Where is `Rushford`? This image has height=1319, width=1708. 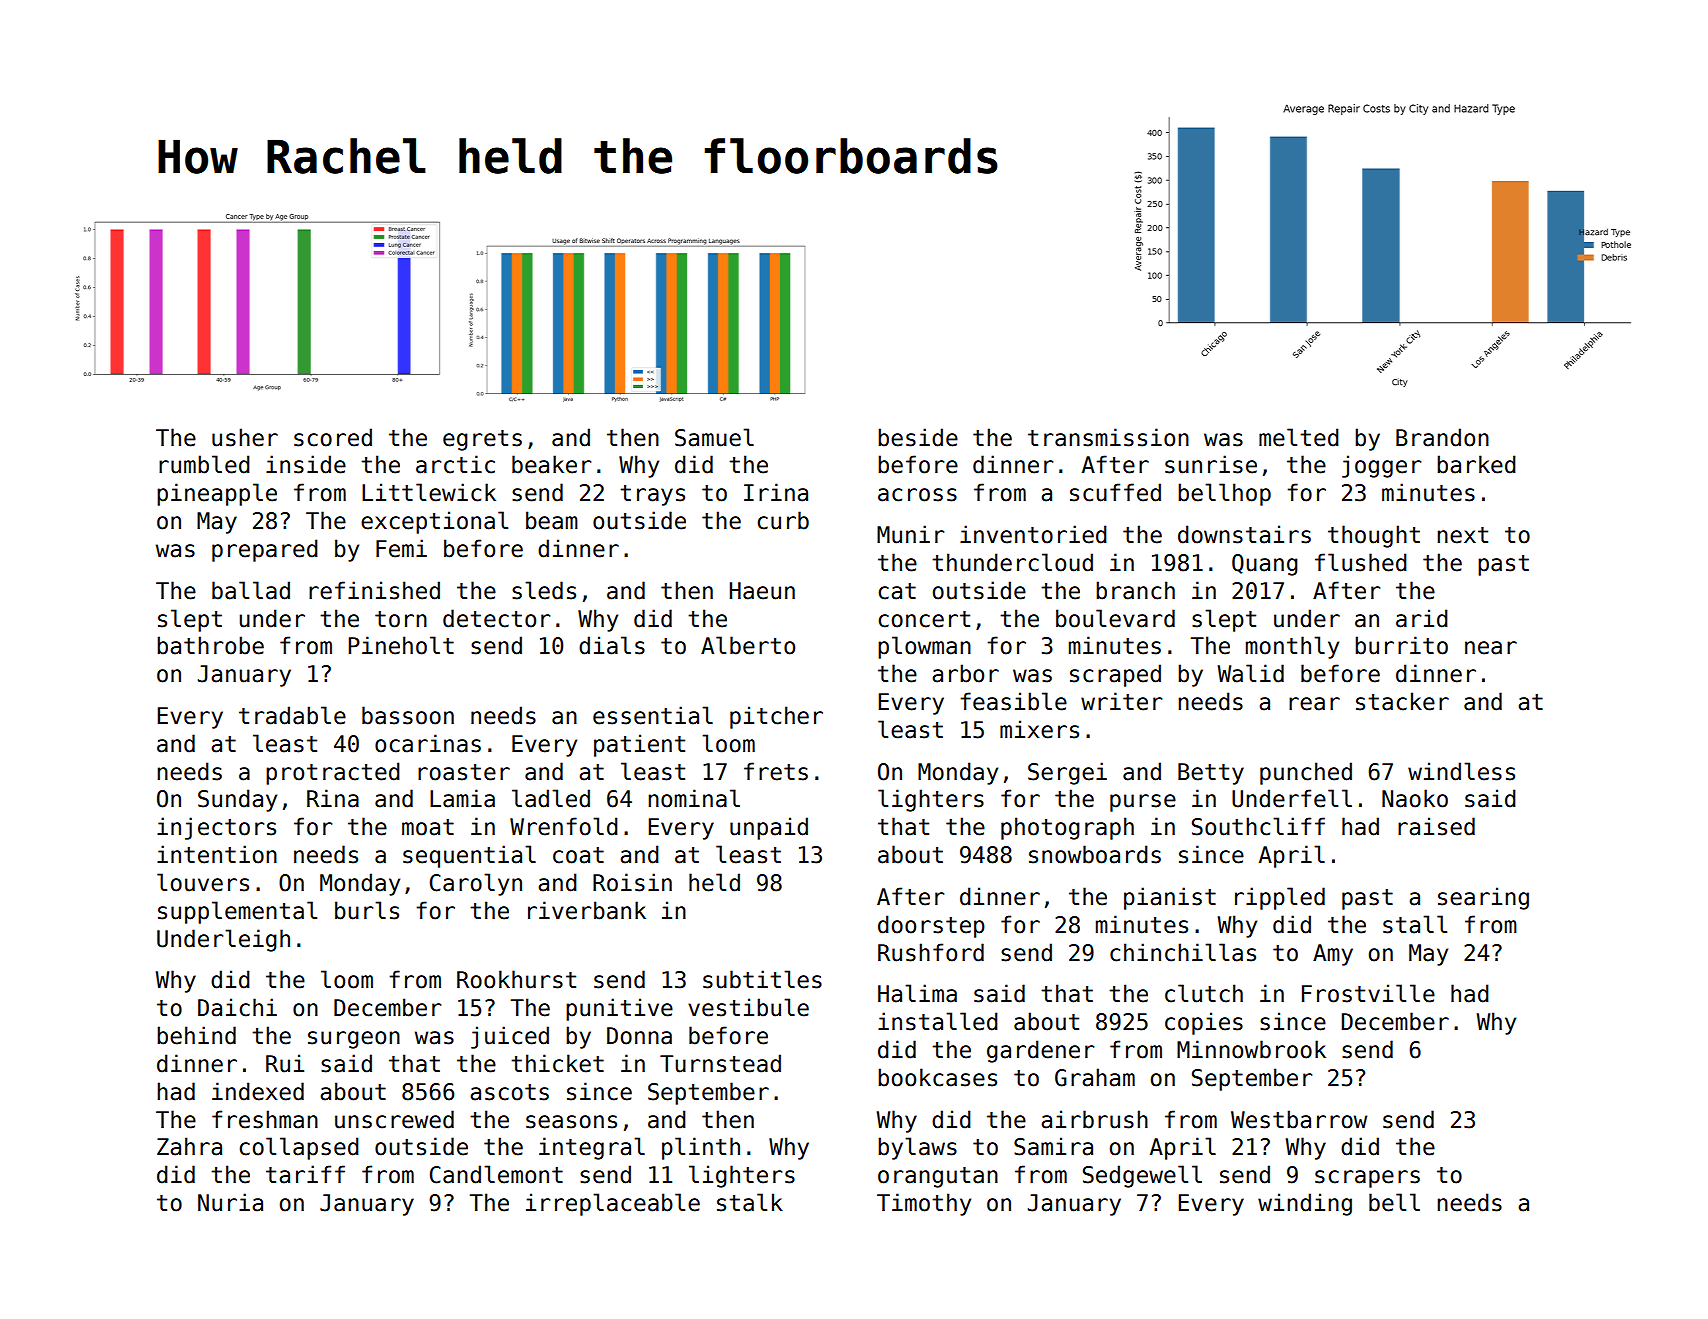
Rushford is located at coordinates (931, 952).
